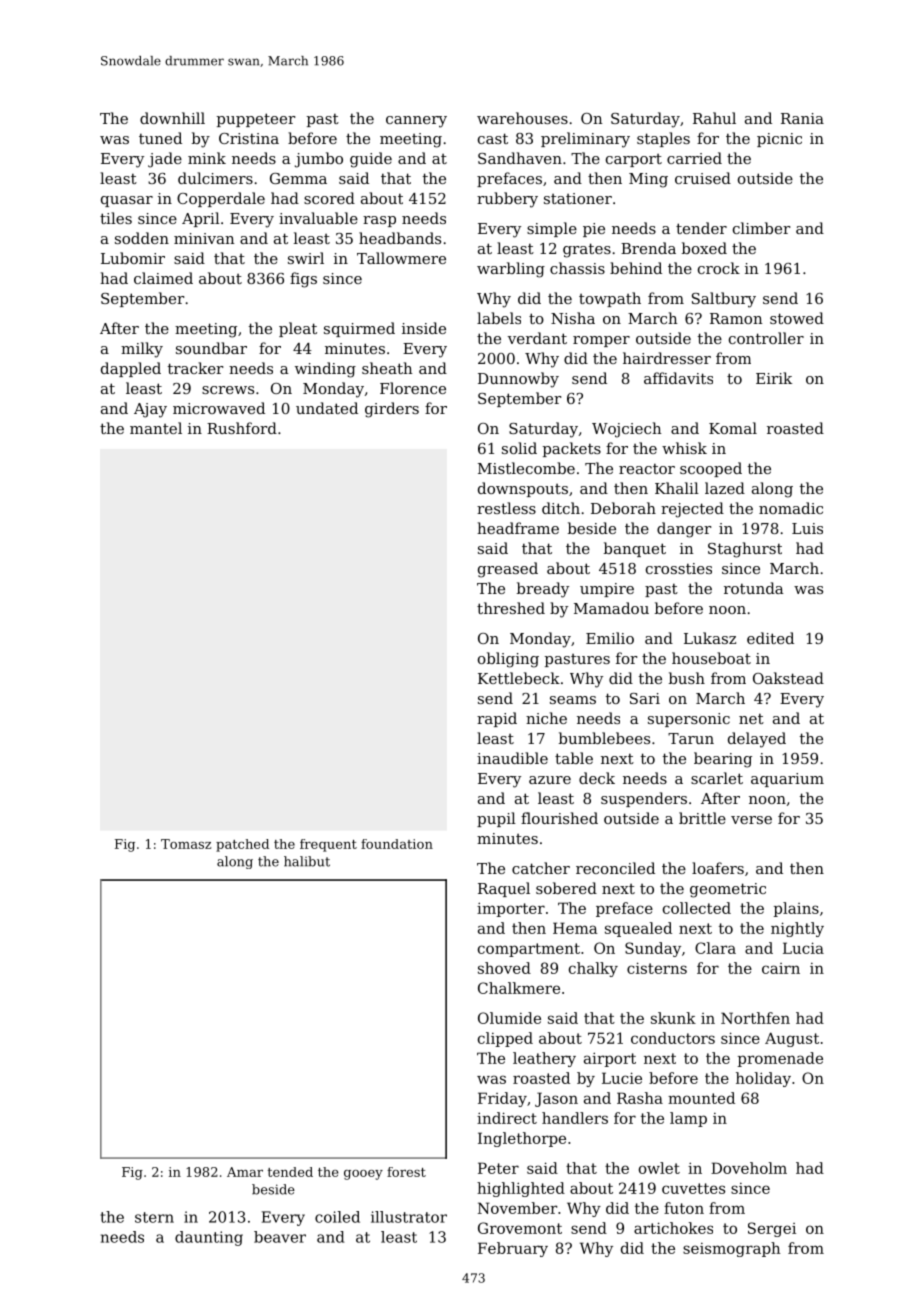 This screenshot has width=924, height=1308. What do you see at coordinates (371, 160) in the screenshot?
I see `guide` at bounding box center [371, 160].
